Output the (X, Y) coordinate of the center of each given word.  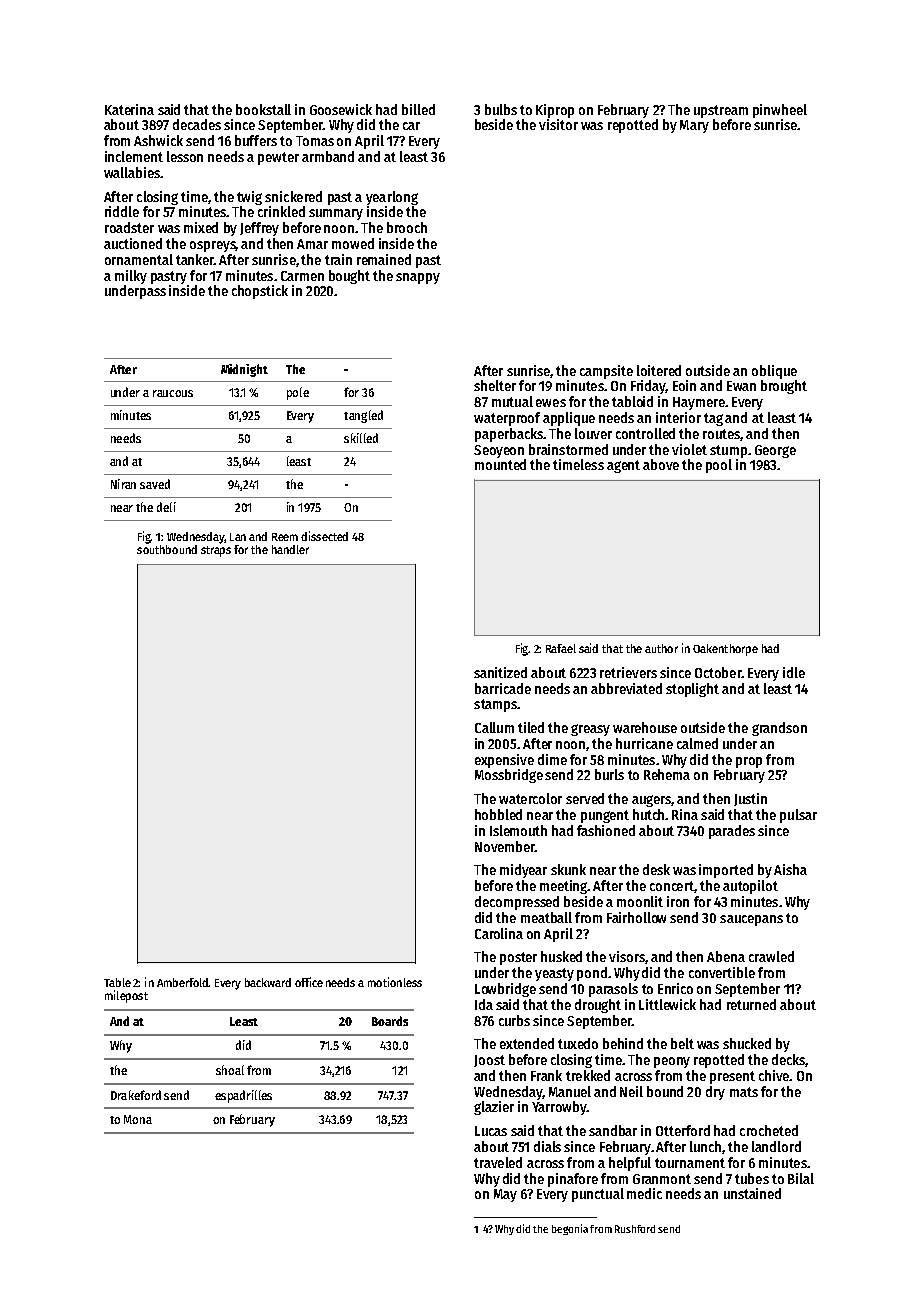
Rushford (635, 1229)
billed (418, 109)
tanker (195, 259)
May (505, 1195)
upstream (721, 111)
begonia (570, 1229)
